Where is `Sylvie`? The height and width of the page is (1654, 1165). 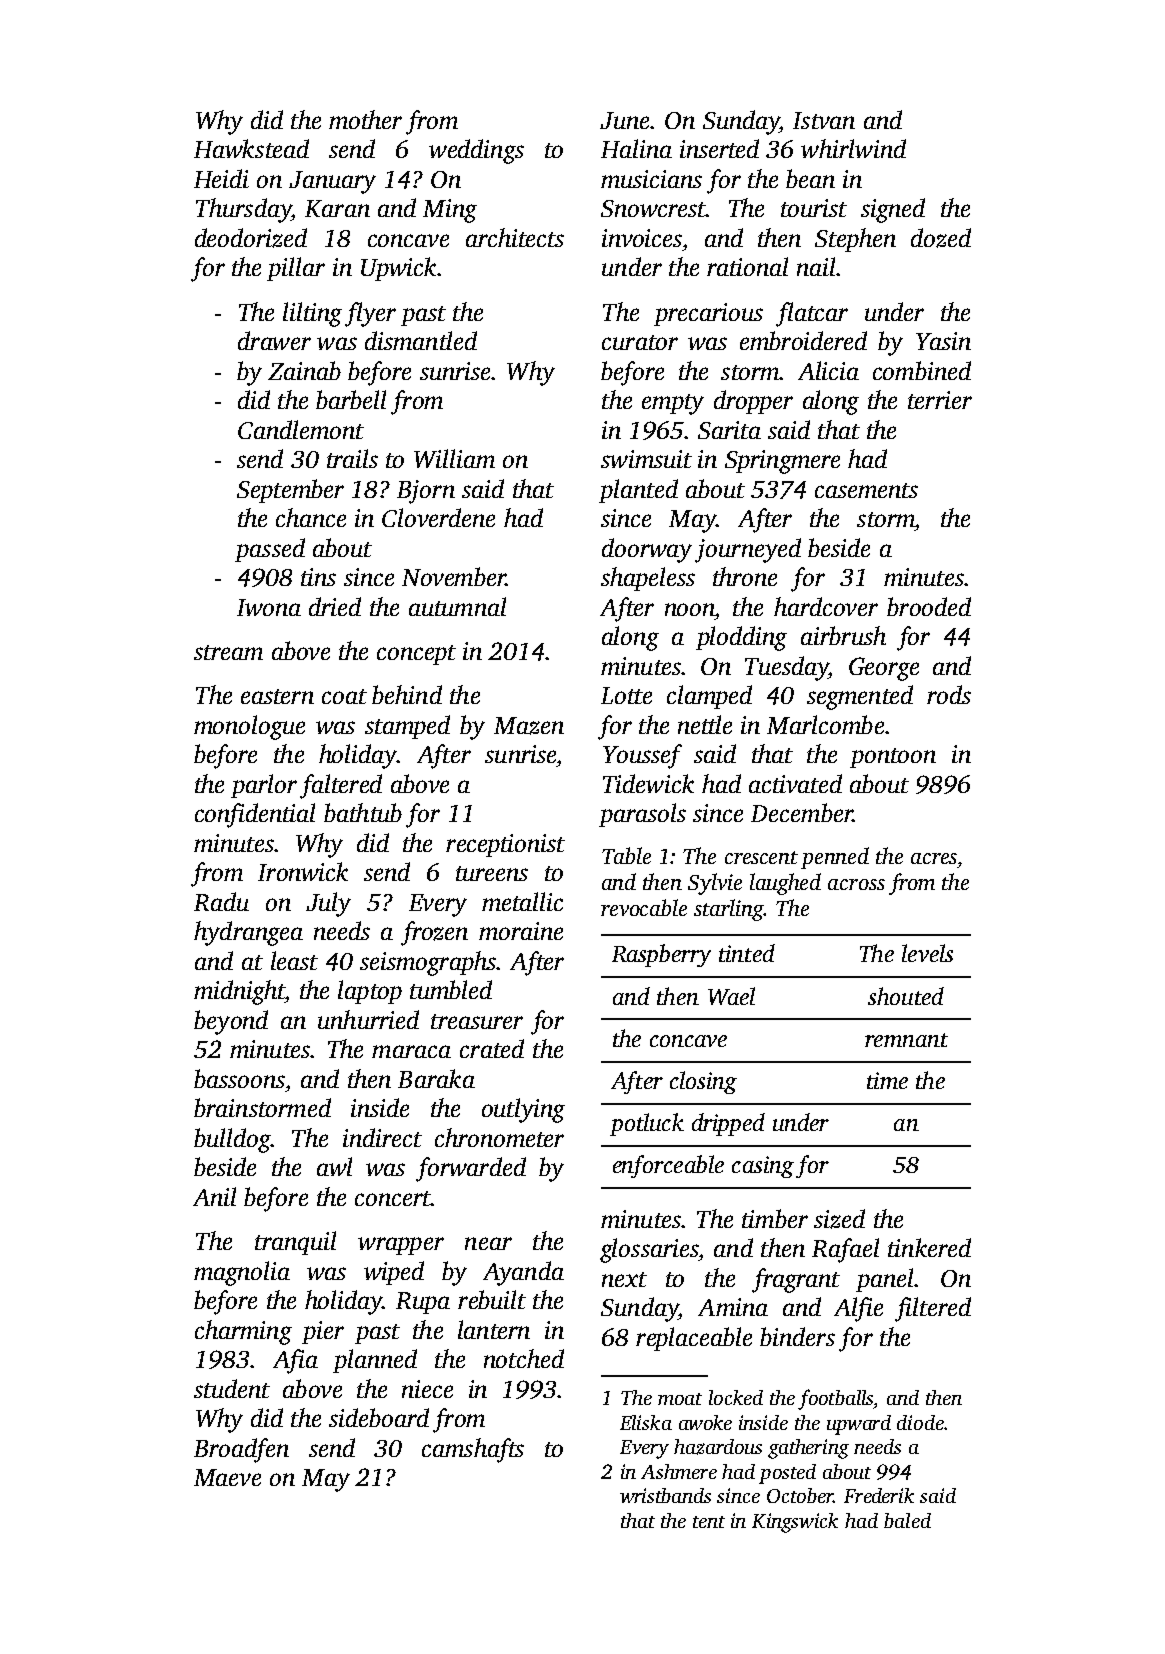 Sylvie is located at coordinates (715, 884).
